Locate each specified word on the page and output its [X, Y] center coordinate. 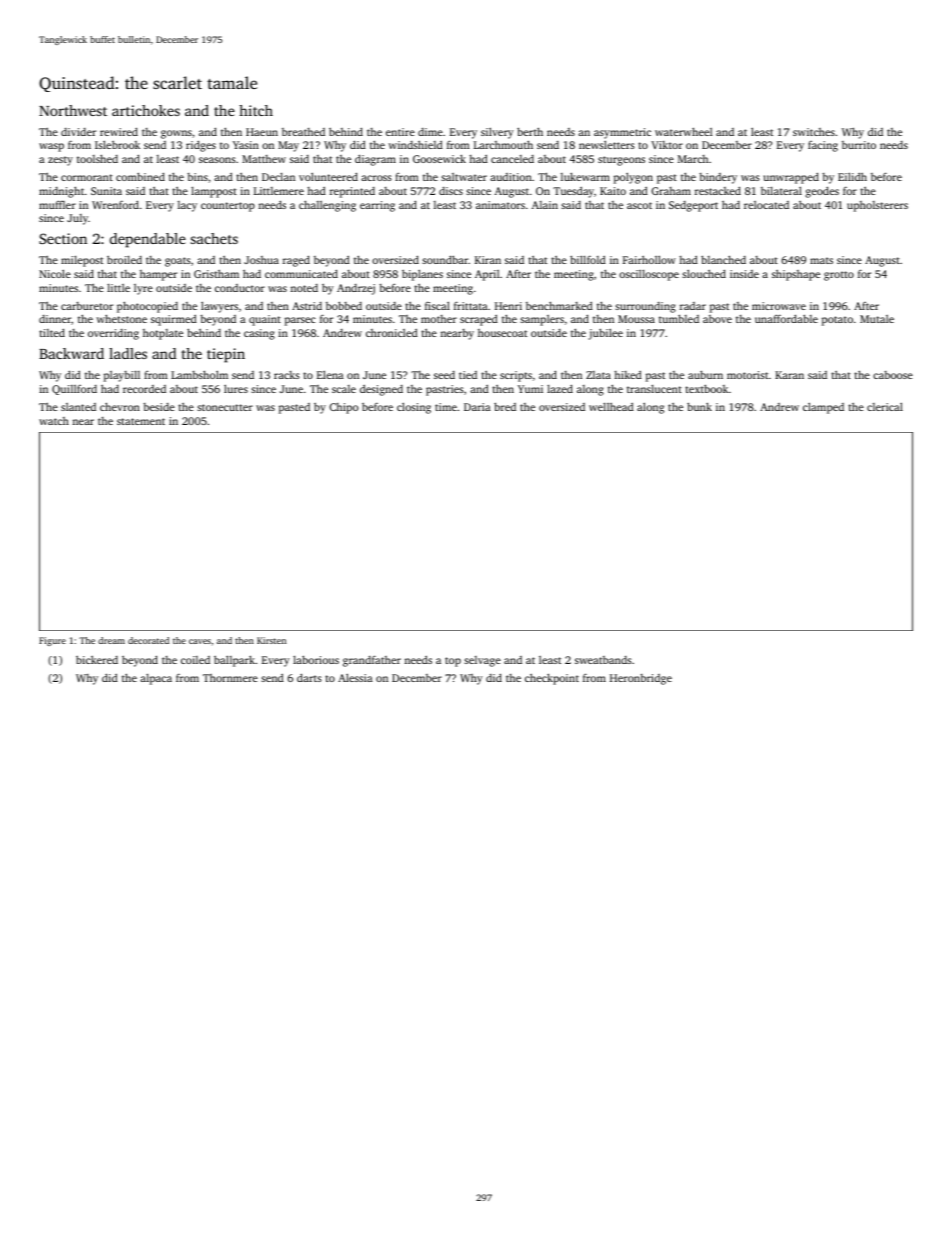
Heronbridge [641, 679]
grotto [839, 276]
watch [54, 421]
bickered [97, 660]
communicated [301, 273]
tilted [52, 332]
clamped [823, 408]
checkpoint [552, 679]
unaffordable [786, 318]
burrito [859, 145]
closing [414, 408]
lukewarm [585, 176]
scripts [516, 376]
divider [78, 132]
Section [63, 238]
